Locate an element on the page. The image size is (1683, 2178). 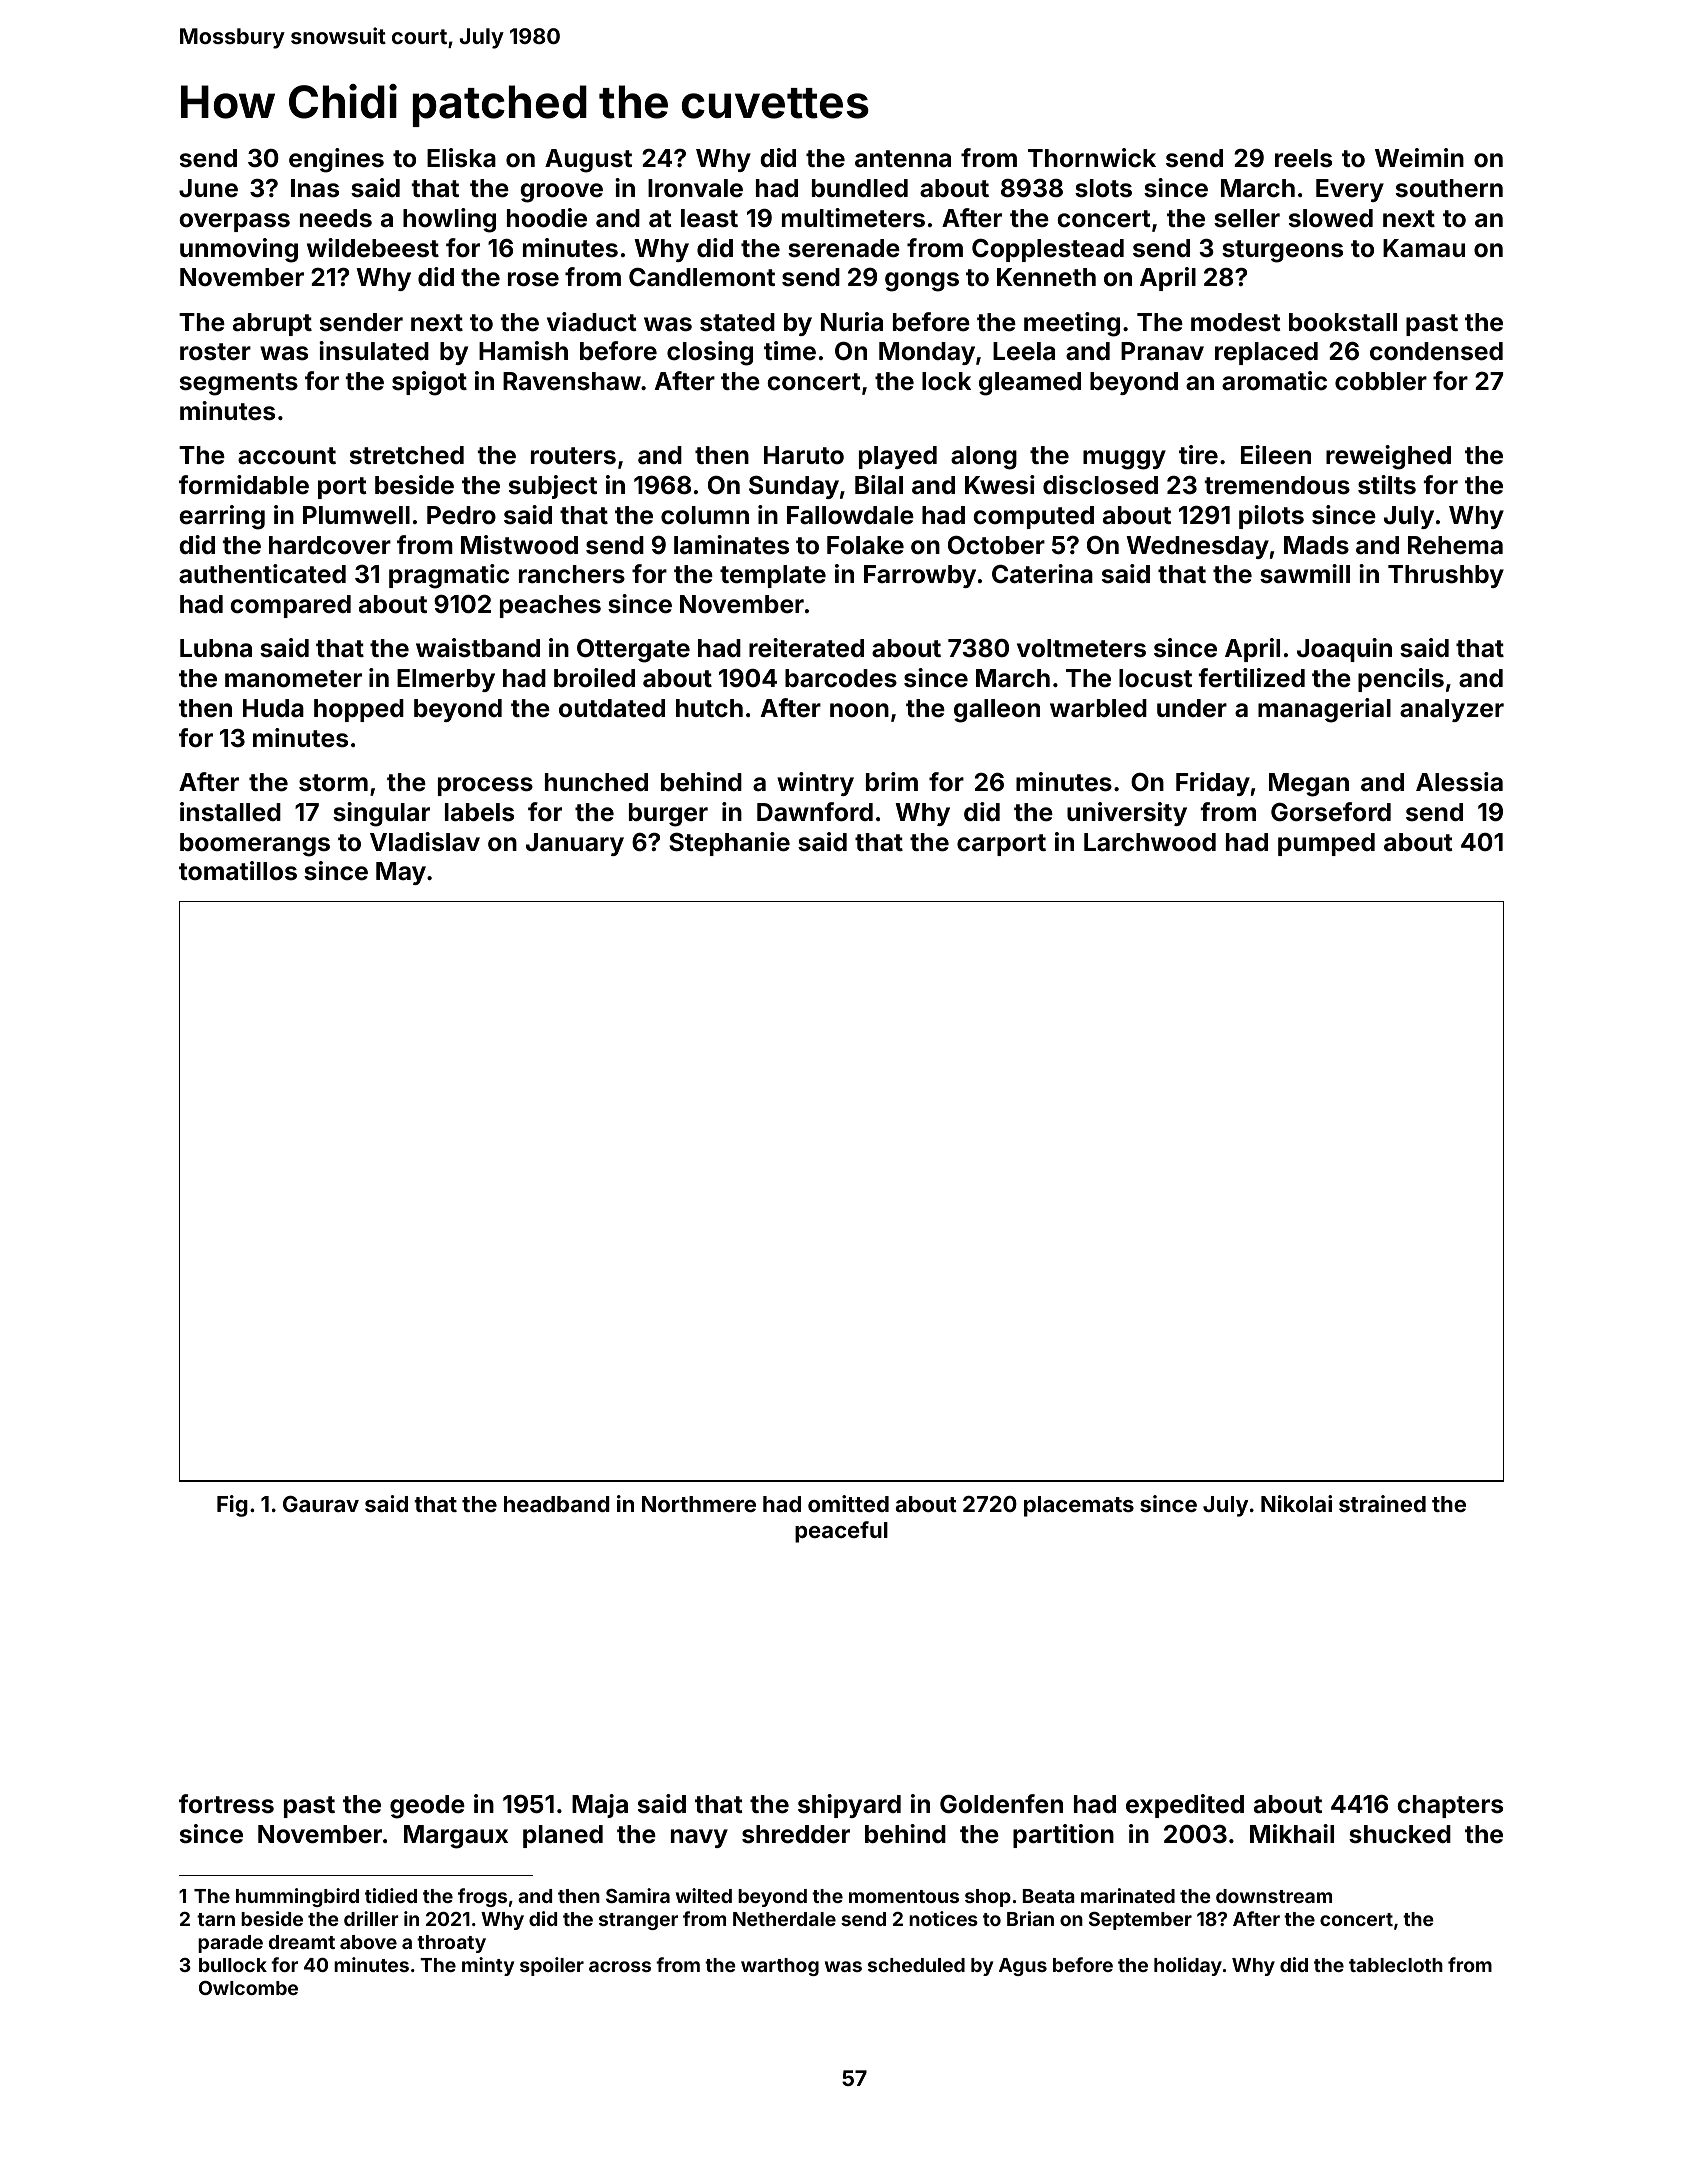
Inas is located at coordinates (315, 188).
